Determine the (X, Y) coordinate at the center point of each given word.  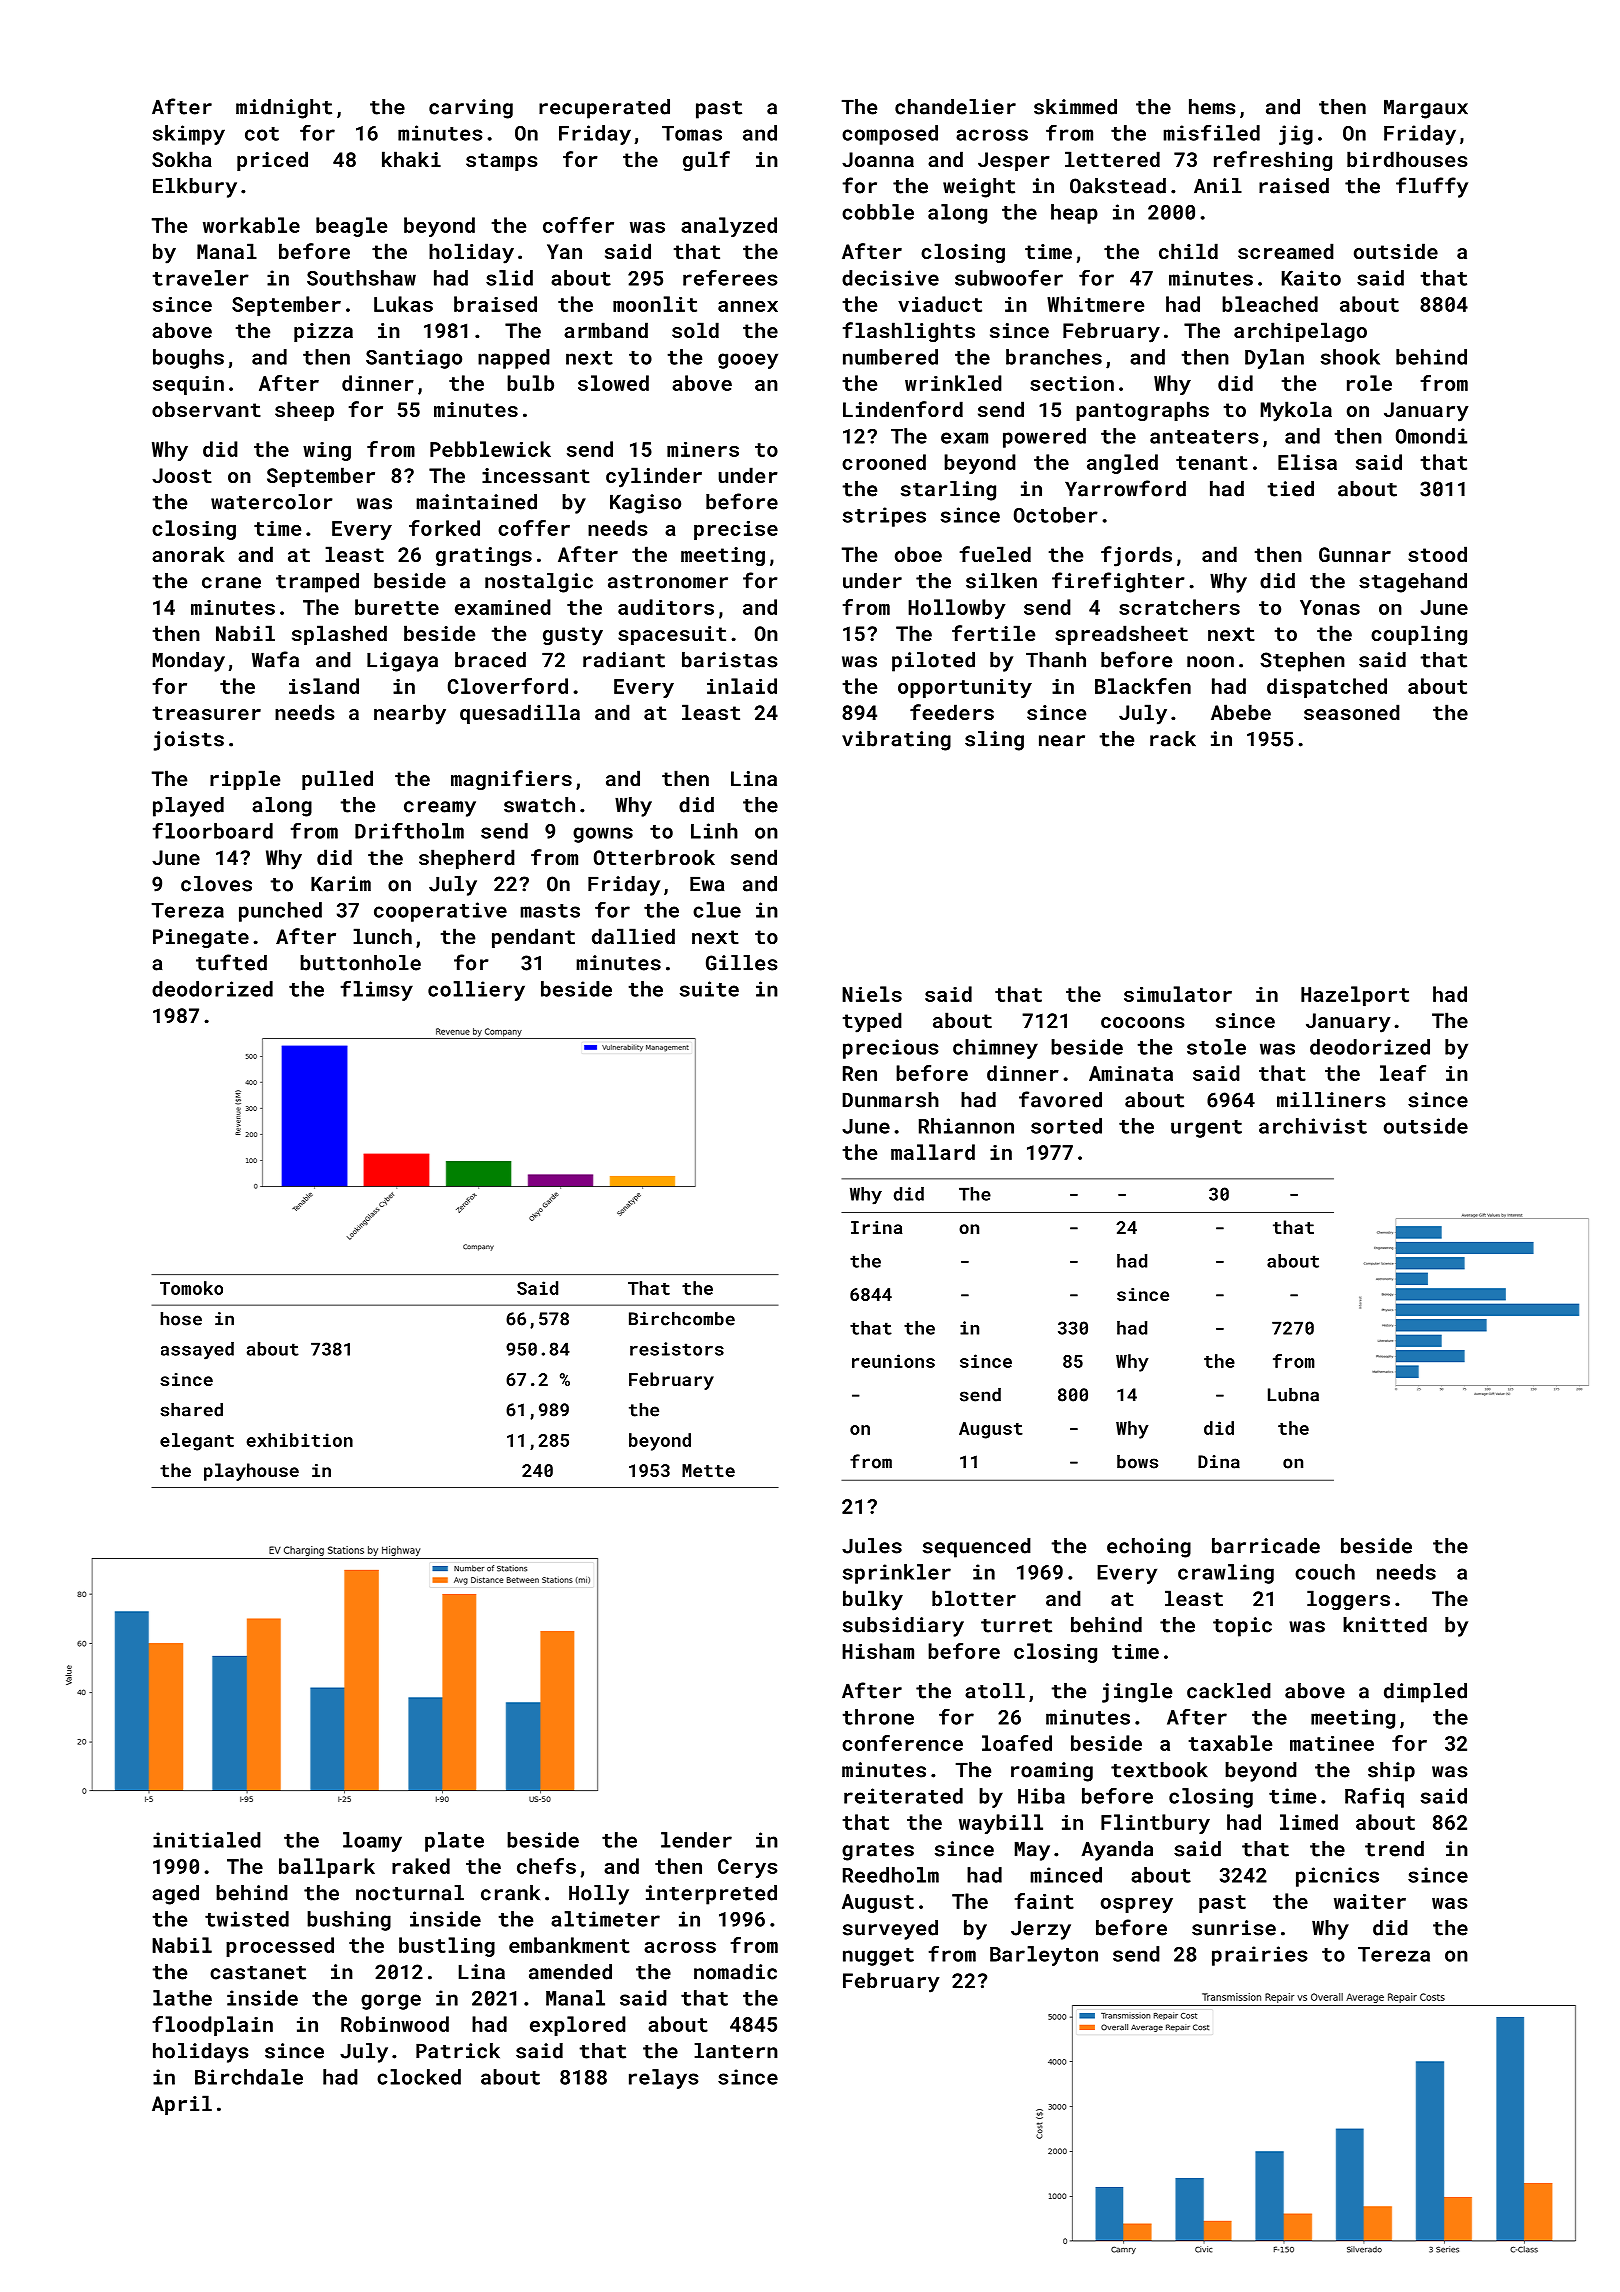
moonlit (655, 304)
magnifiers (511, 780)
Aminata (1131, 1073)
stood (1437, 554)
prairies (1260, 1956)
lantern (736, 2051)
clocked (419, 2077)
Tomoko (191, 1288)
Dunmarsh (891, 1100)
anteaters (1204, 437)
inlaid (742, 686)
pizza (323, 332)
